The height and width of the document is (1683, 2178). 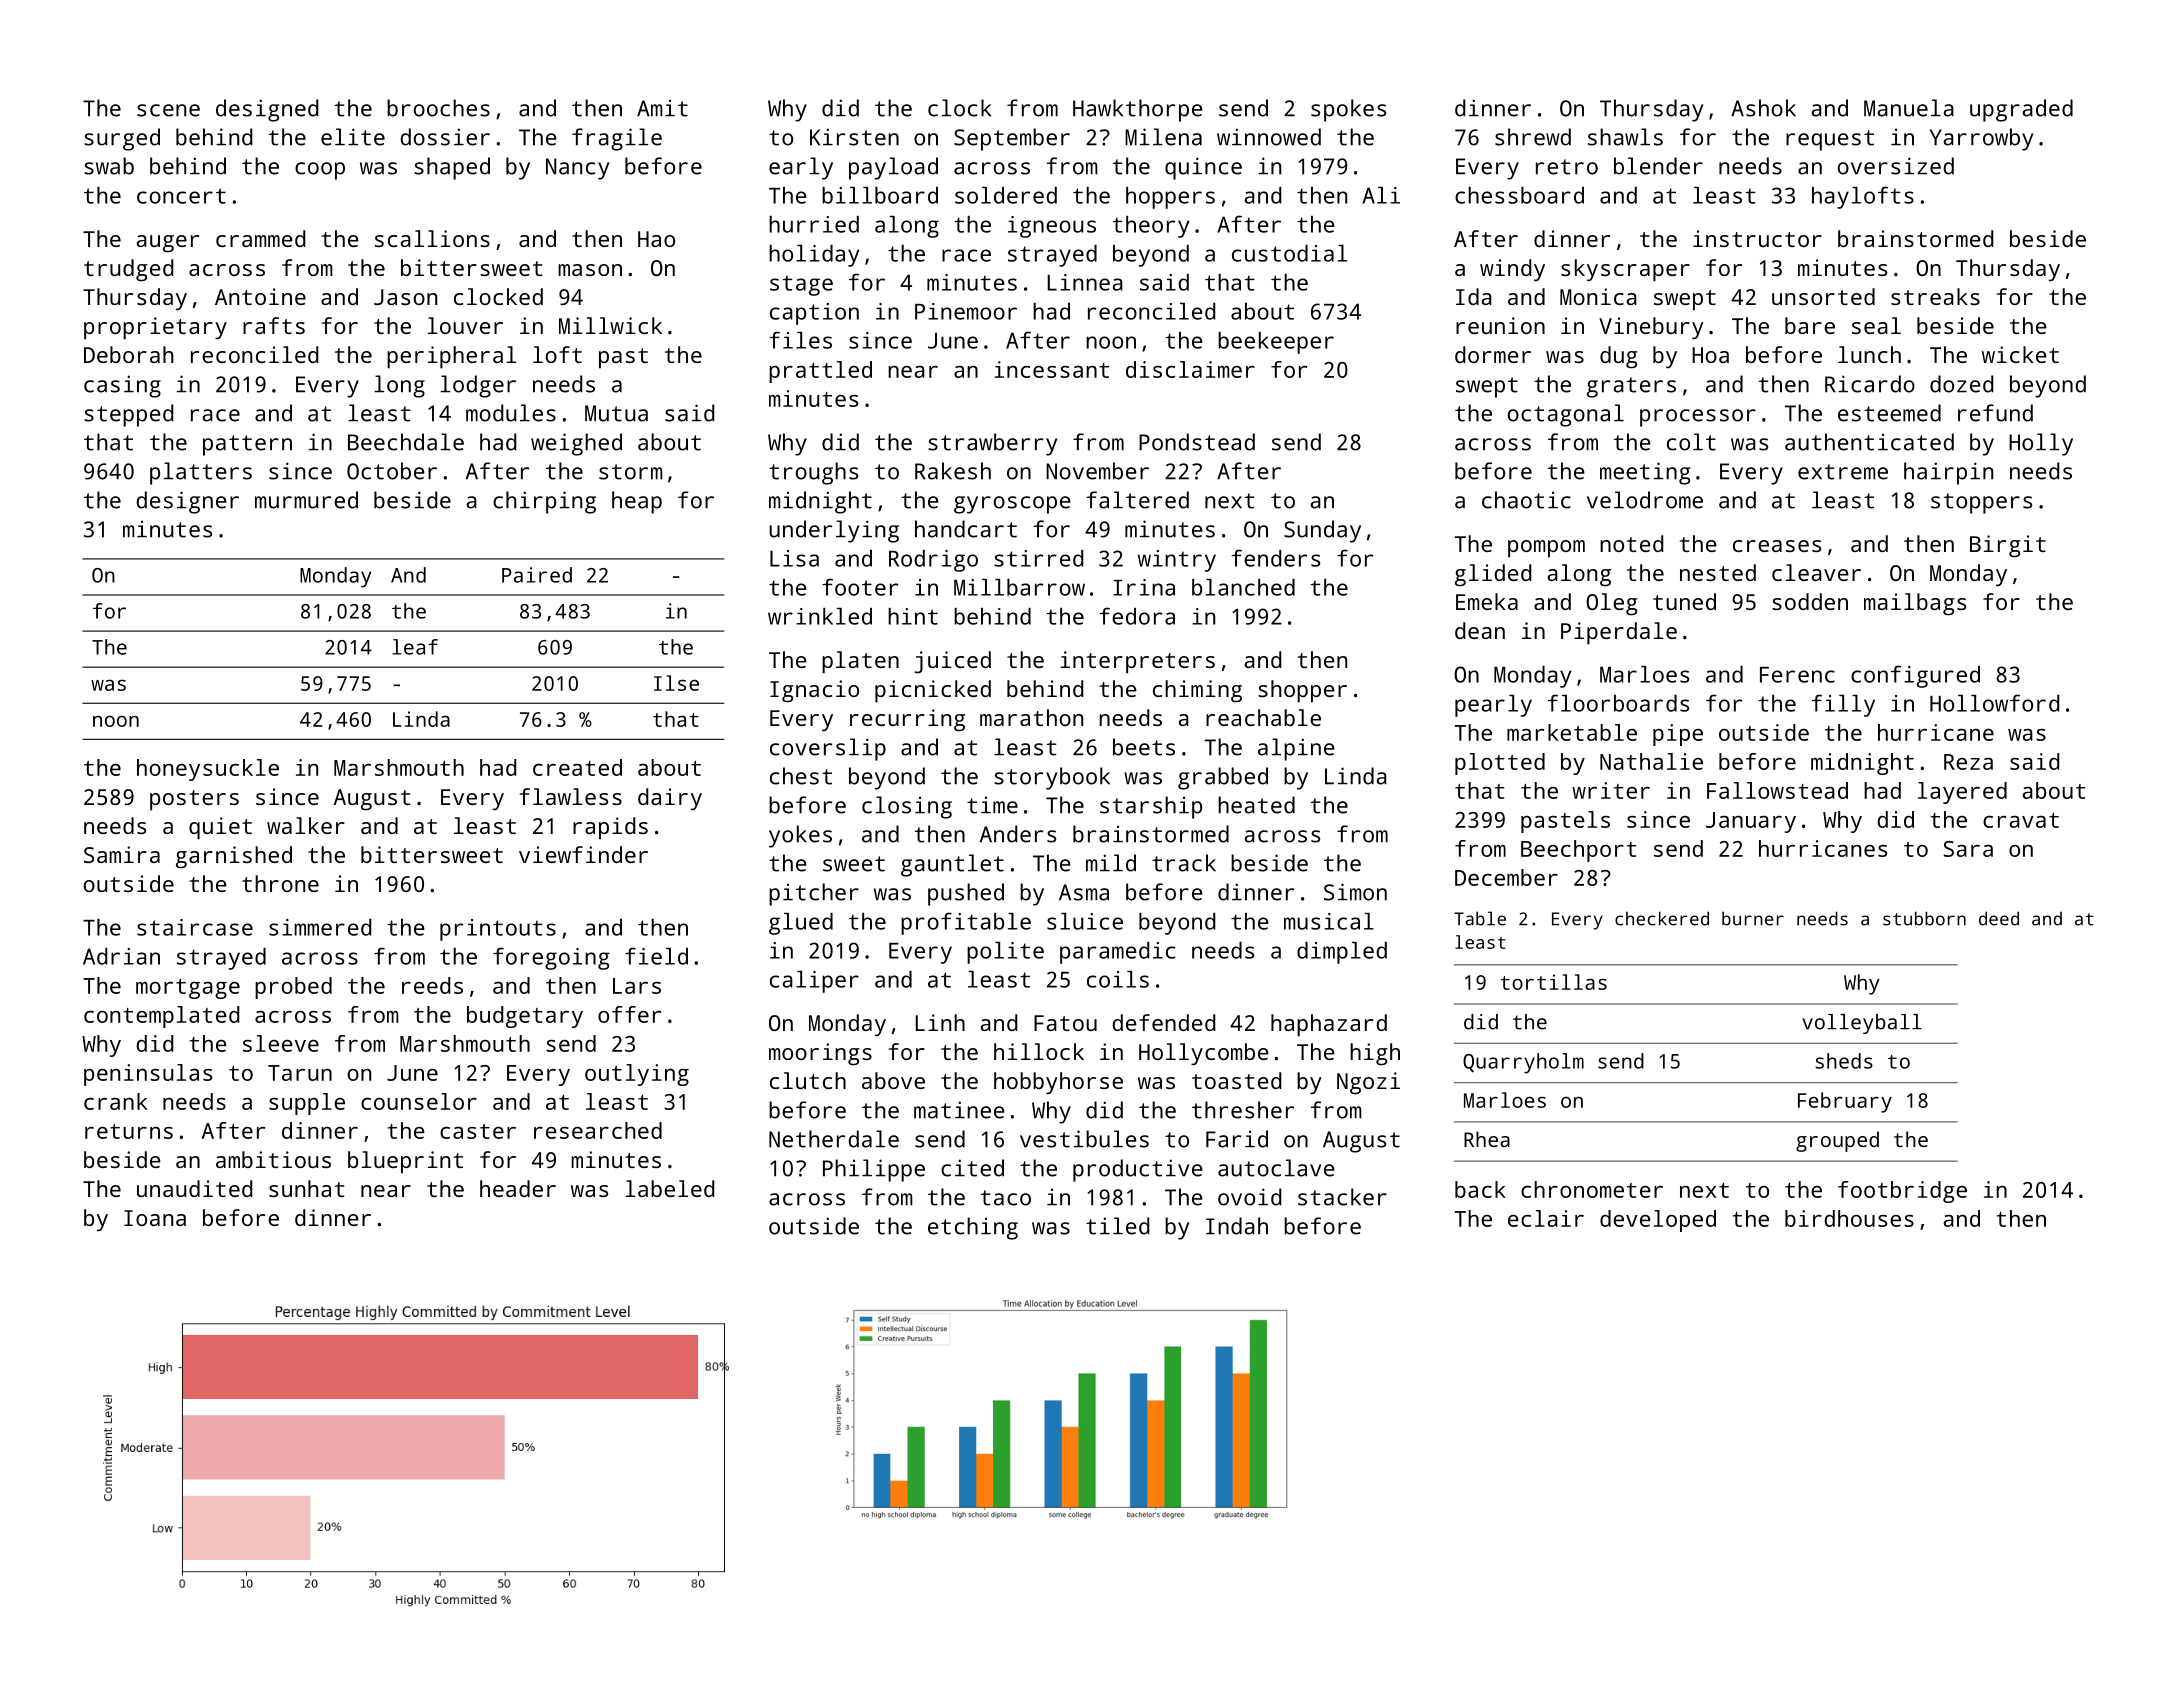 What do you see at coordinates (814, 691) in the document?
I see `Ignacio` at bounding box center [814, 691].
